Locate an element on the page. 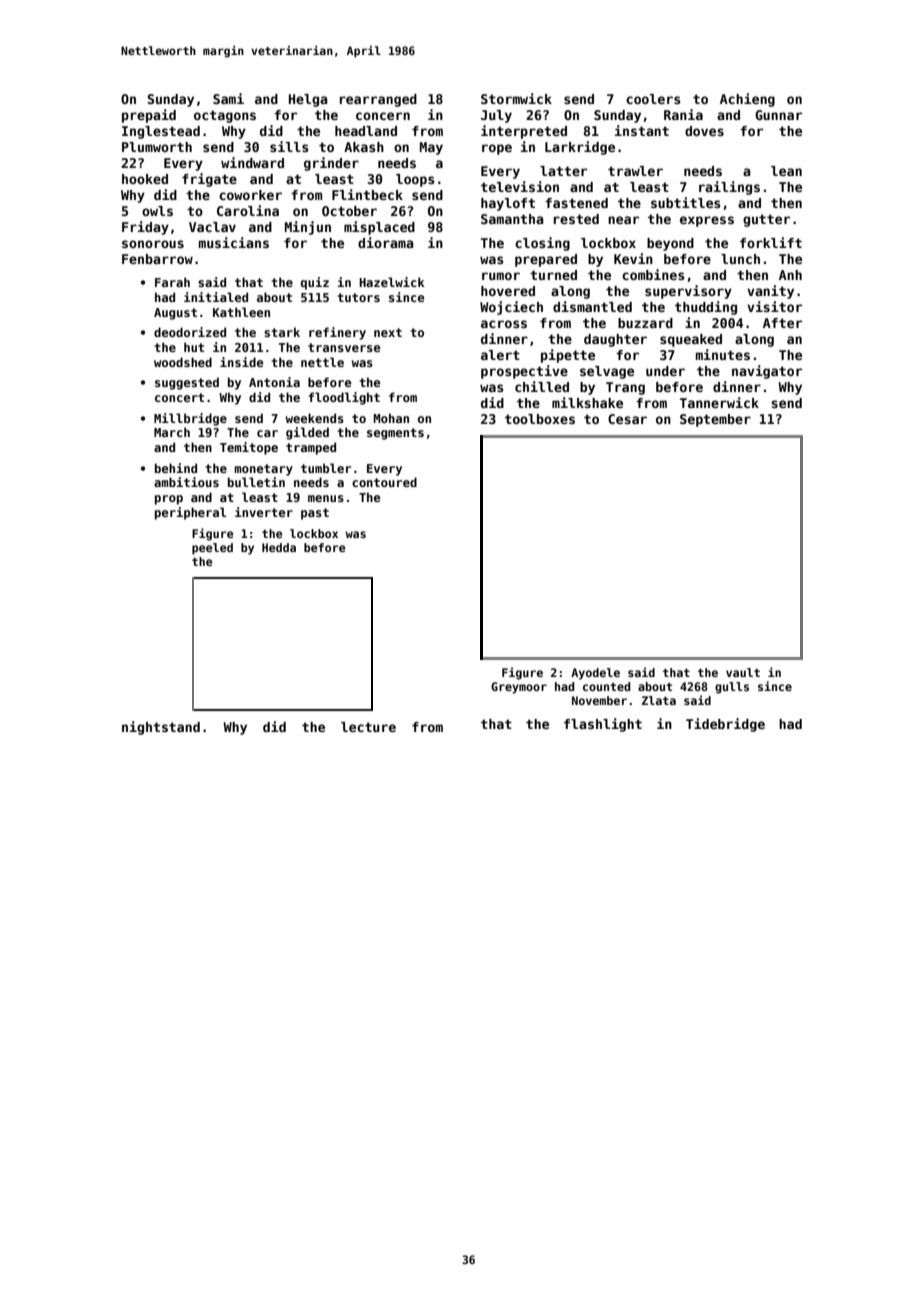  Stormwick is located at coordinates (516, 98).
